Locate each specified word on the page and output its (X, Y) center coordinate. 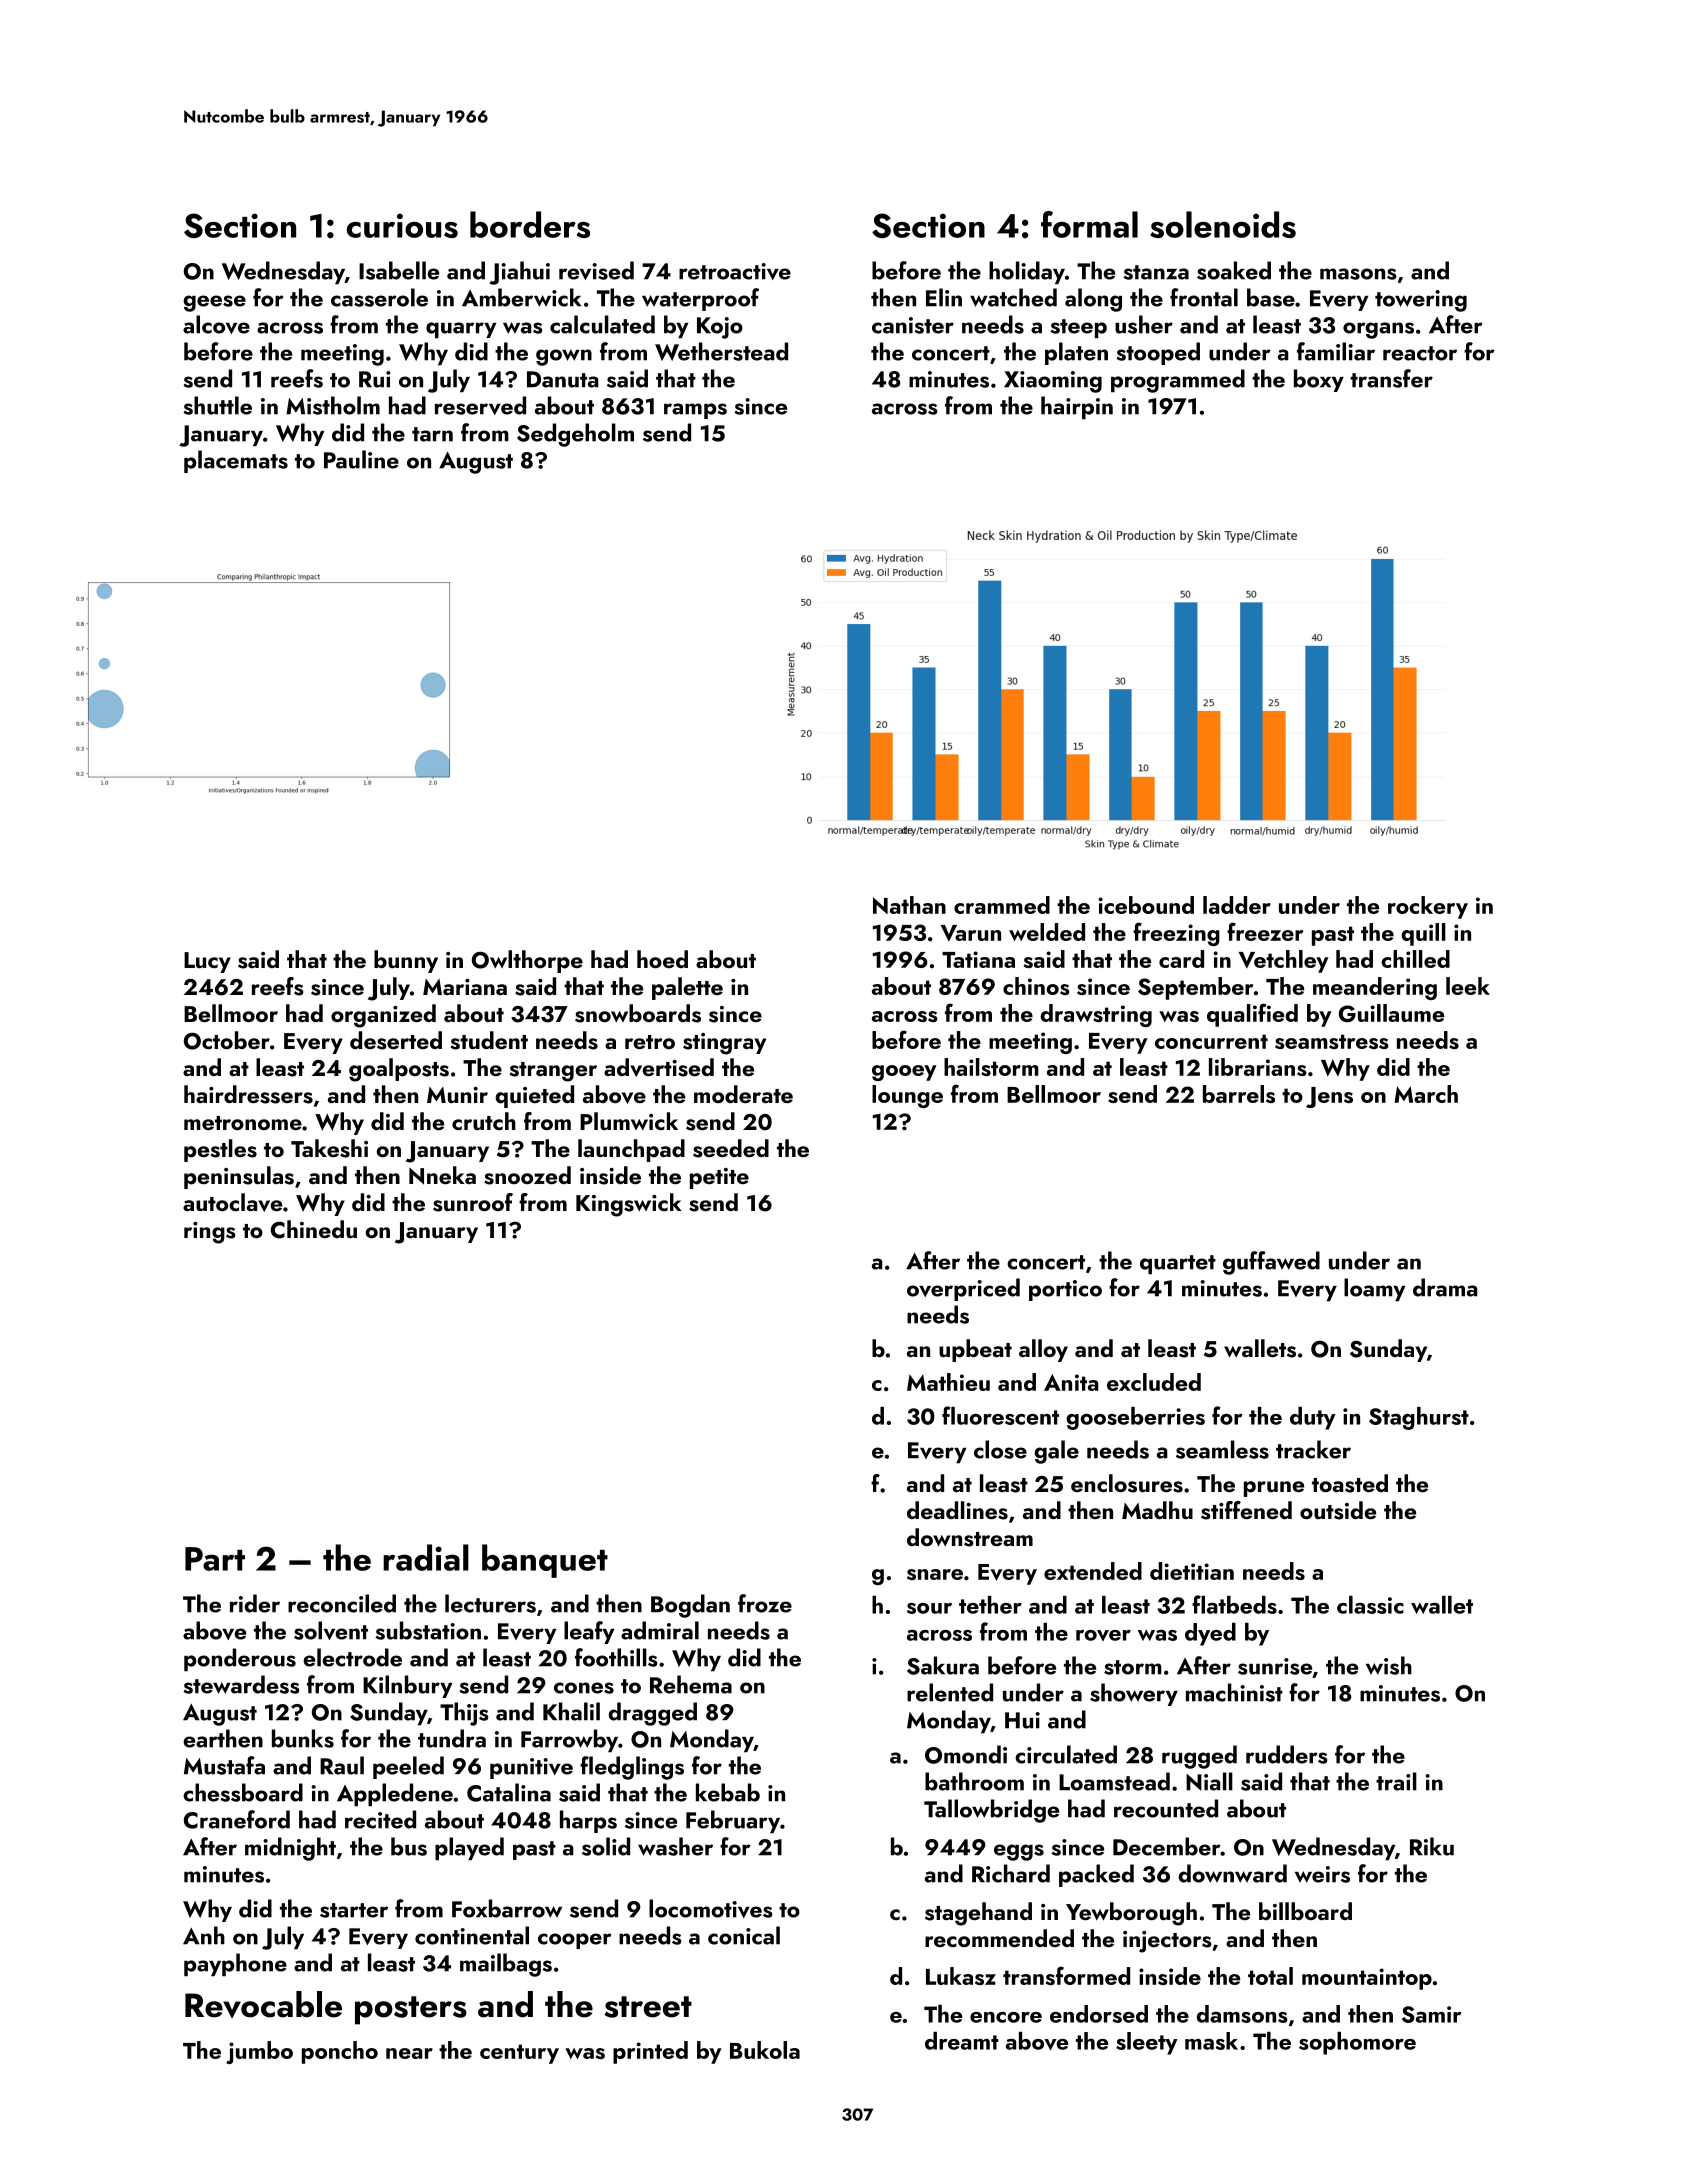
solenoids (1223, 224)
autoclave (232, 1202)
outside (1338, 1510)
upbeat (975, 1350)
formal (1089, 224)
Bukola (765, 2050)
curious (402, 225)
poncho (340, 2052)
